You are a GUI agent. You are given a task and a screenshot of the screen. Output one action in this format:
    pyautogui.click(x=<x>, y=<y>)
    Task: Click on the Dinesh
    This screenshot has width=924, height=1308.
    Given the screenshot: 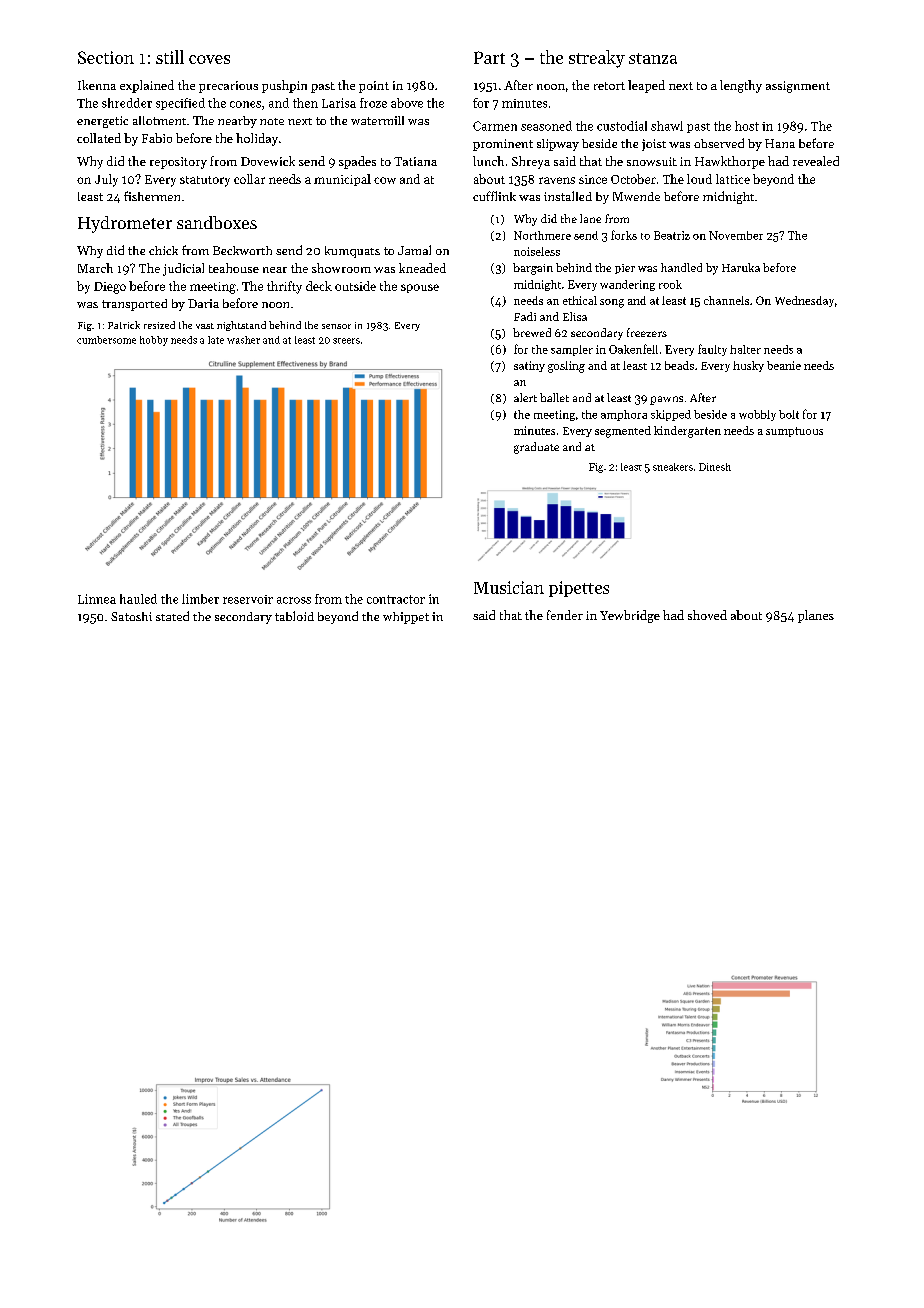 What is the action you would take?
    pyautogui.click(x=715, y=467)
